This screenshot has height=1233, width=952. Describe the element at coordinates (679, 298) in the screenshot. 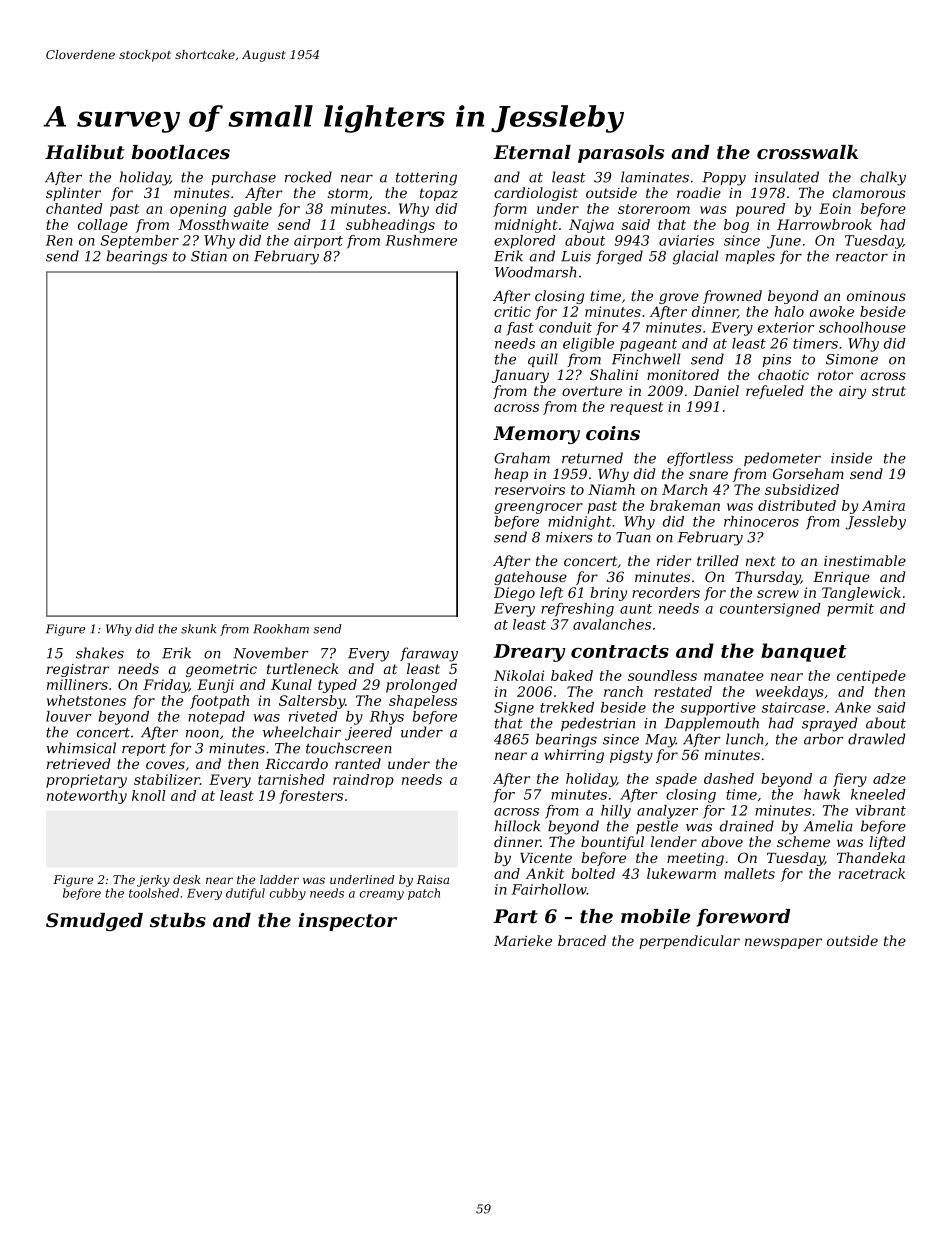

I see `grove` at that location.
